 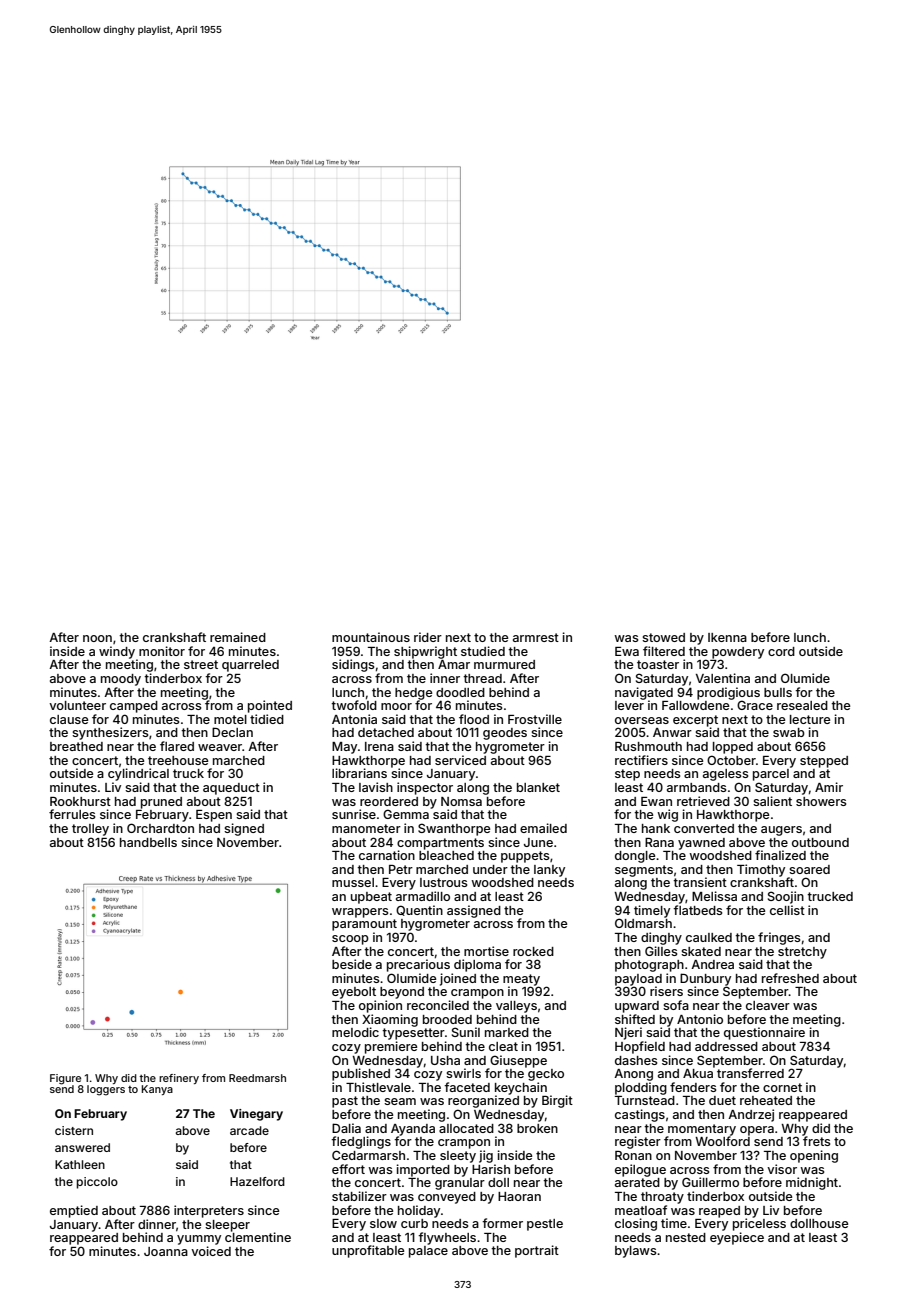 I want to click on Rana, so click(x=659, y=842).
